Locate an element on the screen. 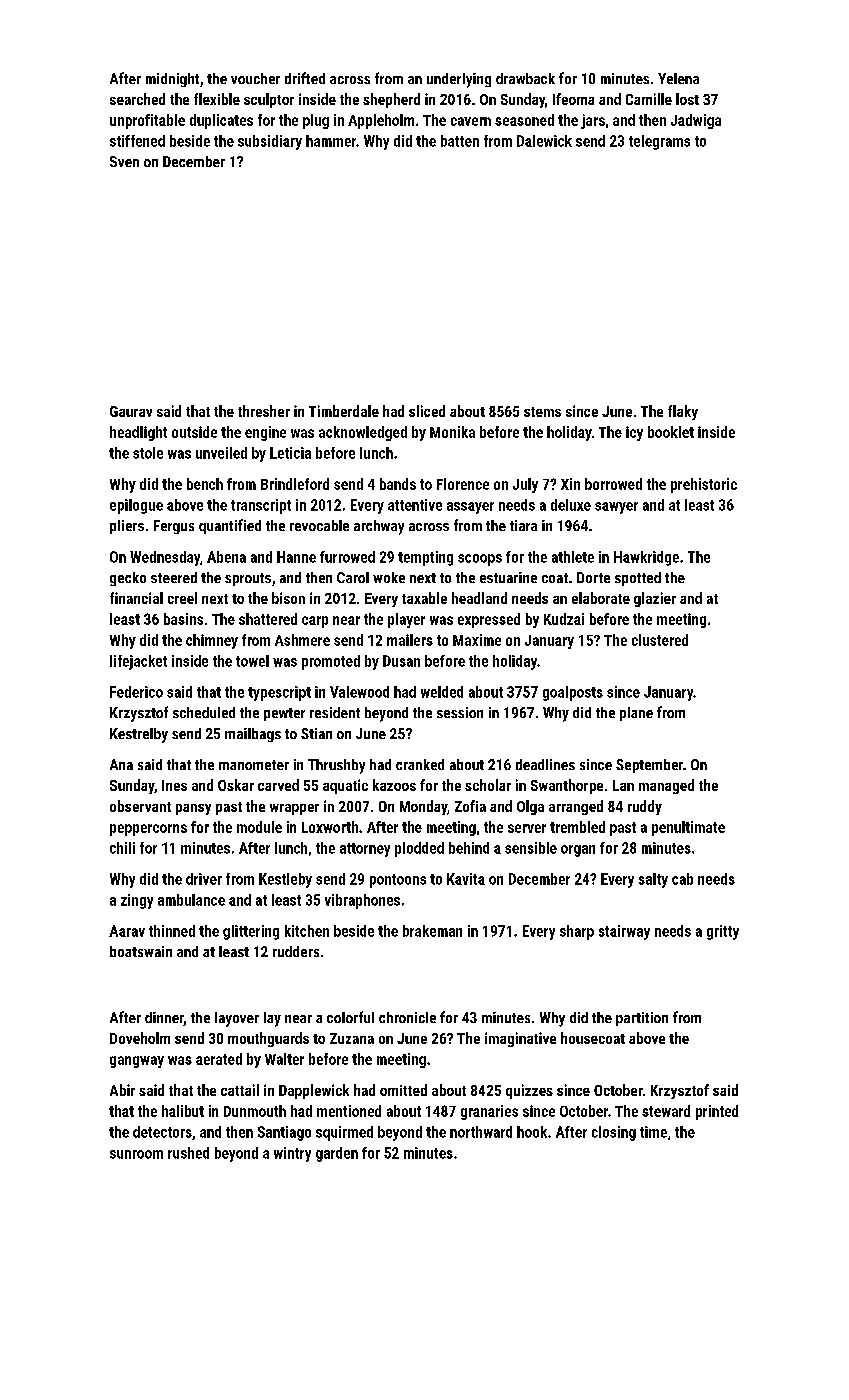 The width and height of the screenshot is (849, 1400). sliced is located at coordinates (427, 411).
